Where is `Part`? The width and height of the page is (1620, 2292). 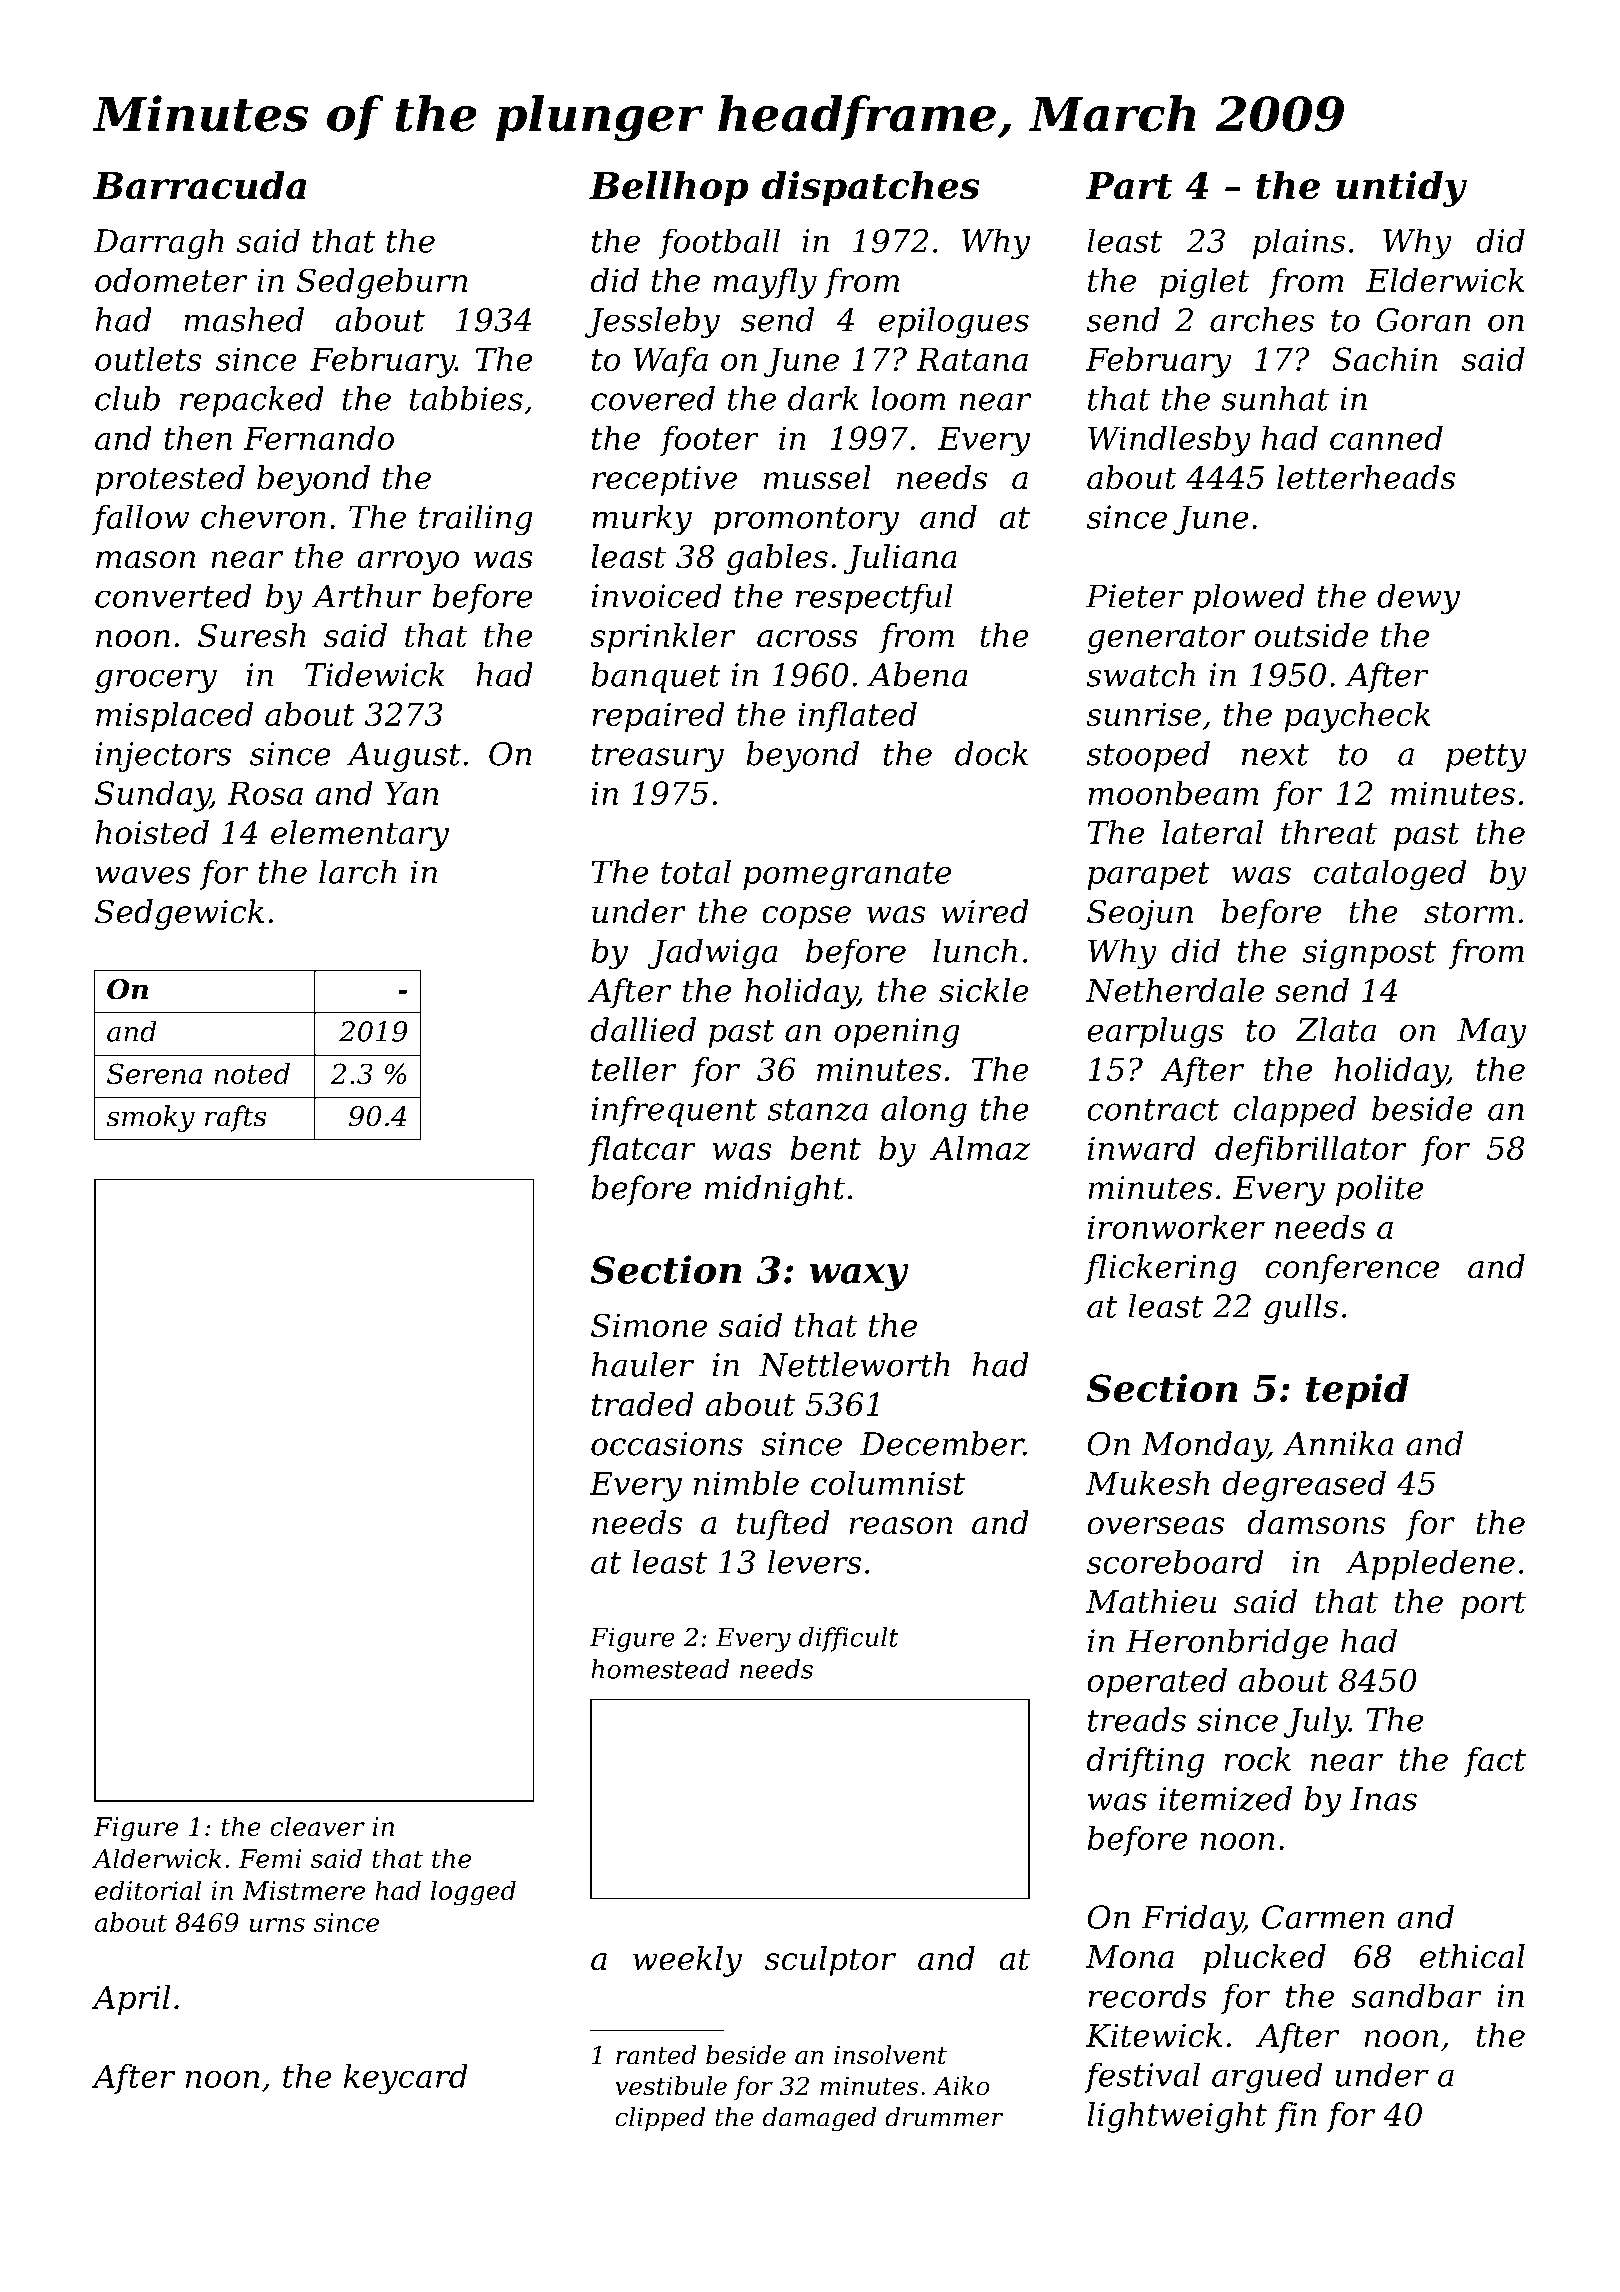
Part is located at coordinates (1128, 186).
